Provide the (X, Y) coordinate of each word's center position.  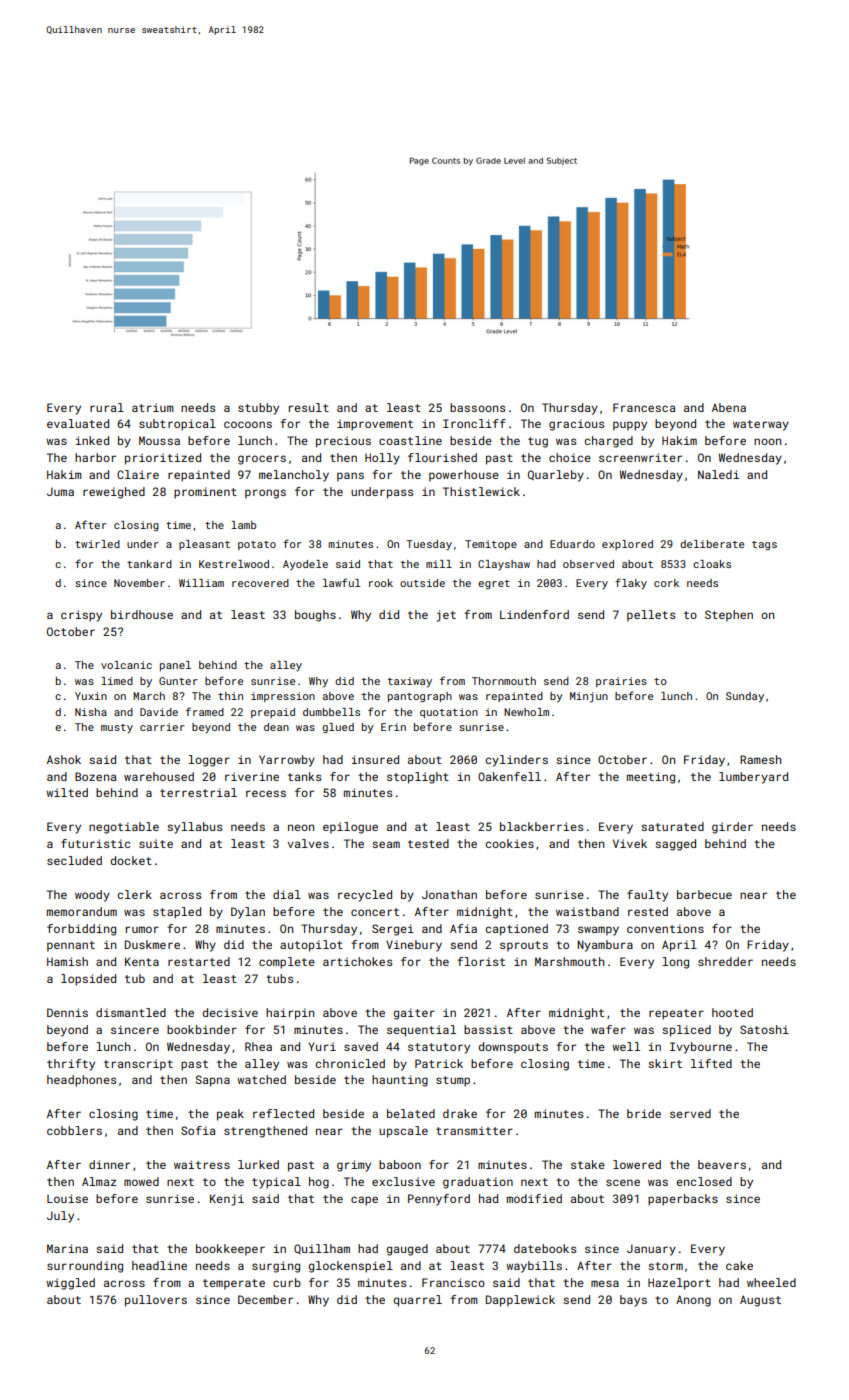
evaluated (78, 423)
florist (481, 961)
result (309, 407)
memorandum (82, 911)
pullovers (156, 1301)
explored (627, 545)
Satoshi (764, 1029)
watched (261, 1079)
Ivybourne (701, 1048)
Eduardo (572, 544)
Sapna (213, 1081)
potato (257, 545)
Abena (729, 407)
